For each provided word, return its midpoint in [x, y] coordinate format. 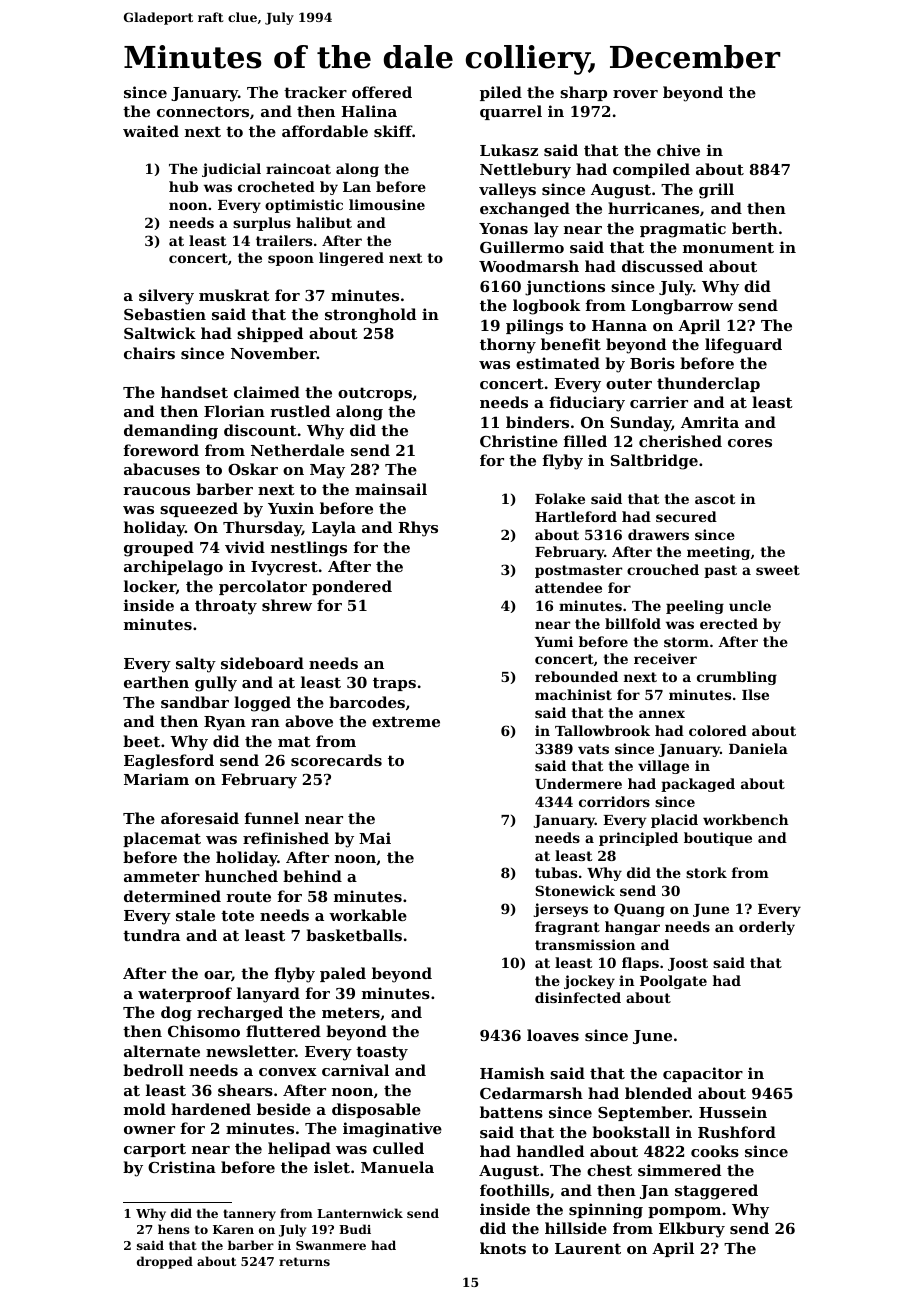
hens [174, 1229]
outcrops [375, 394]
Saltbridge [654, 462]
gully [216, 684]
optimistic [304, 206]
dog [176, 1014]
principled [638, 839]
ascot [715, 499]
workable [368, 915]
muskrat [234, 295]
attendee [568, 587]
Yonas [503, 228]
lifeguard [743, 346]
